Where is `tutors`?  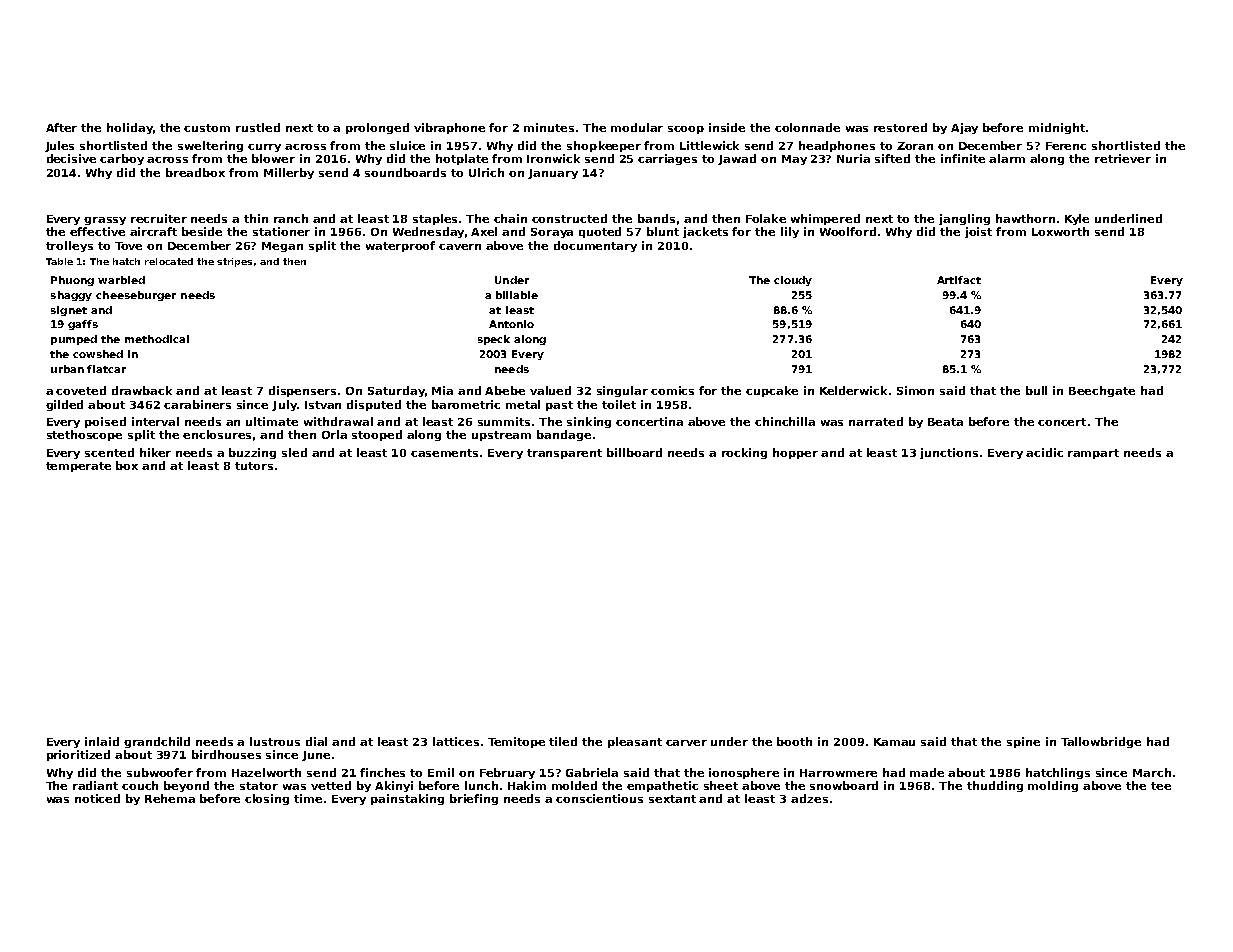
tutors is located at coordinates (254, 466).
